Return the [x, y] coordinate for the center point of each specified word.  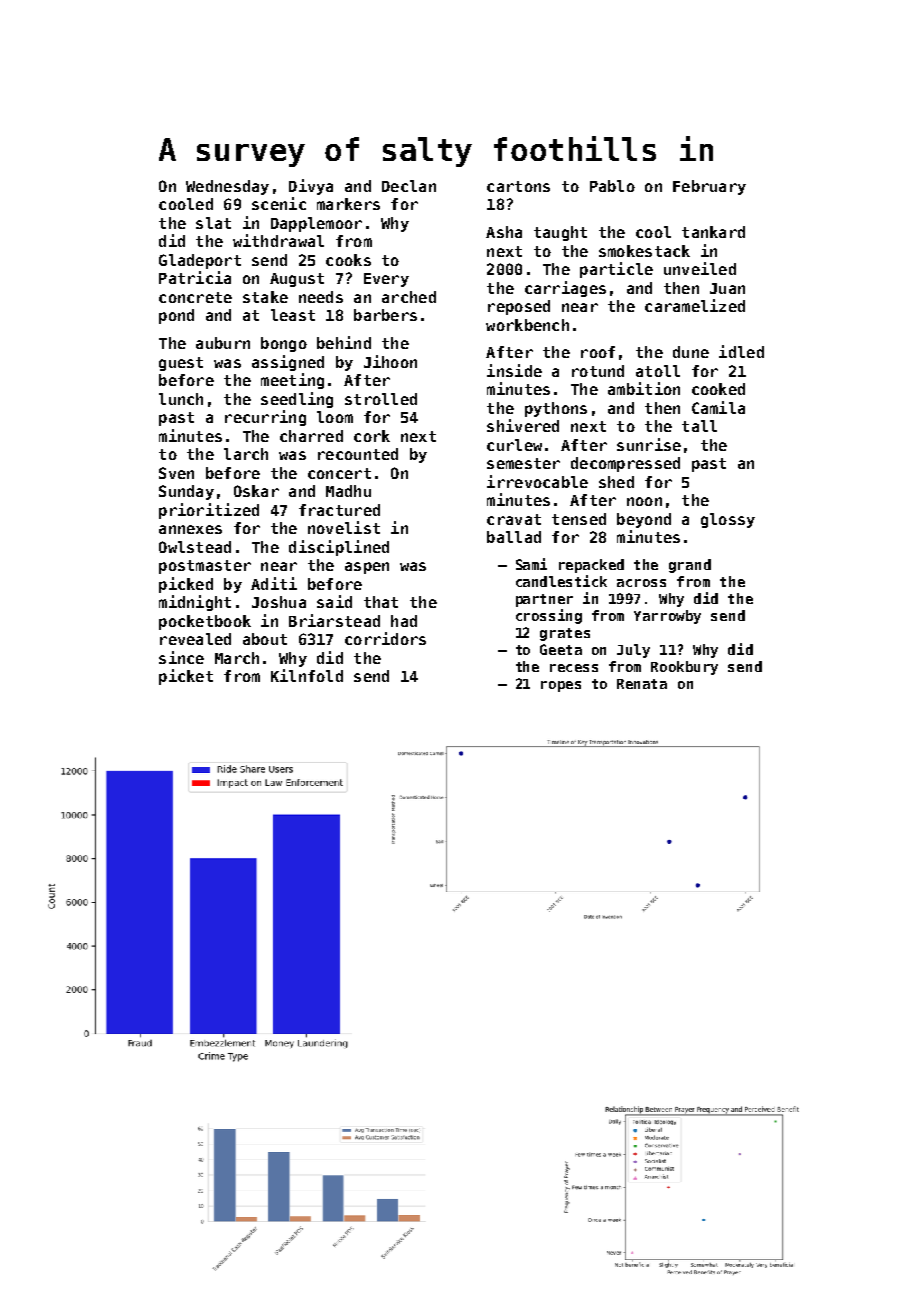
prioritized [209, 511]
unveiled [700, 268]
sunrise [649, 444]
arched [409, 297]
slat [213, 223]
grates [565, 634]
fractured [339, 510]
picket [186, 677]
